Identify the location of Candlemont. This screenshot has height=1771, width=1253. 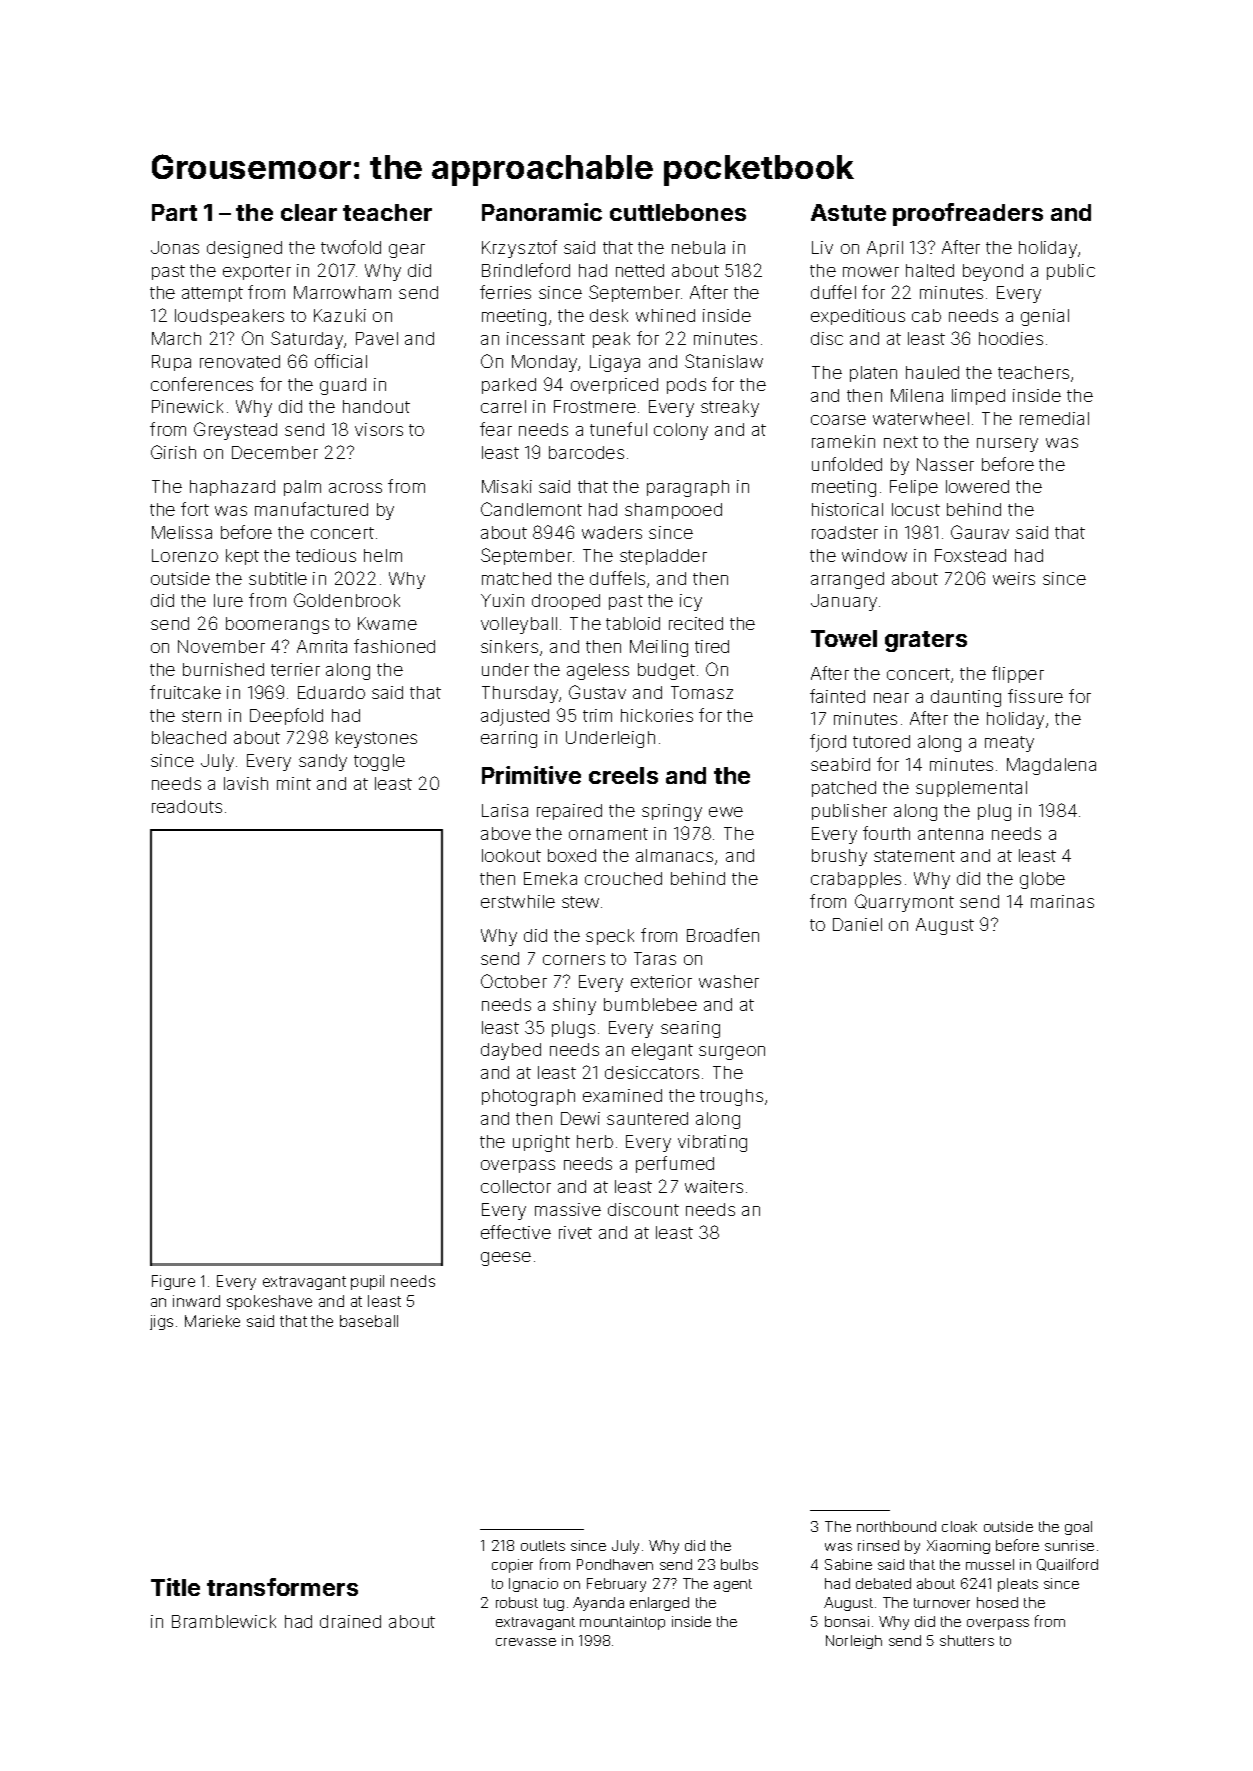
(531, 509).
